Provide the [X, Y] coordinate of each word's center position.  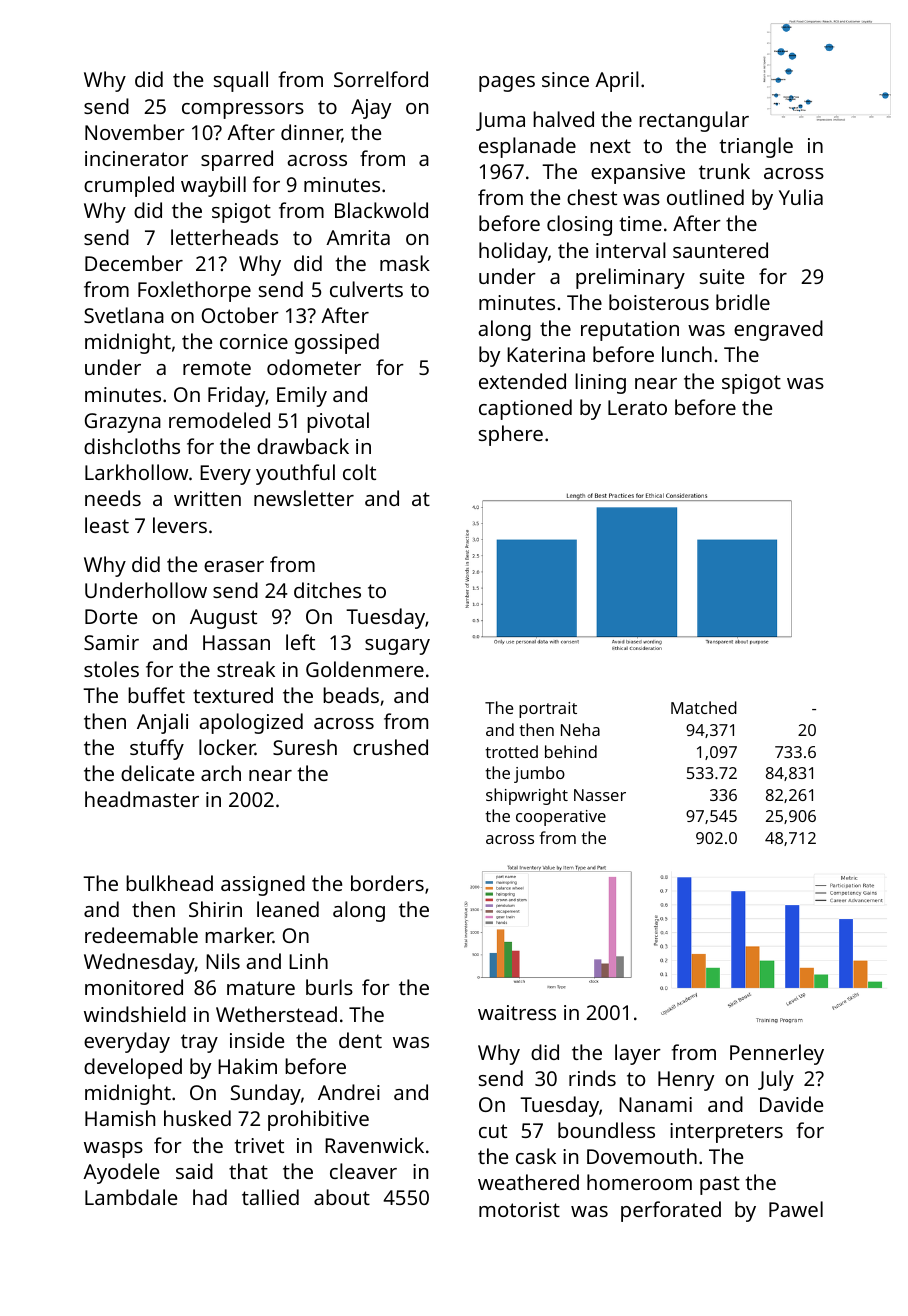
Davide [791, 1104]
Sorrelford [381, 79]
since [565, 79]
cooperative [561, 818]
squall [241, 81]
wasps [113, 1150]
